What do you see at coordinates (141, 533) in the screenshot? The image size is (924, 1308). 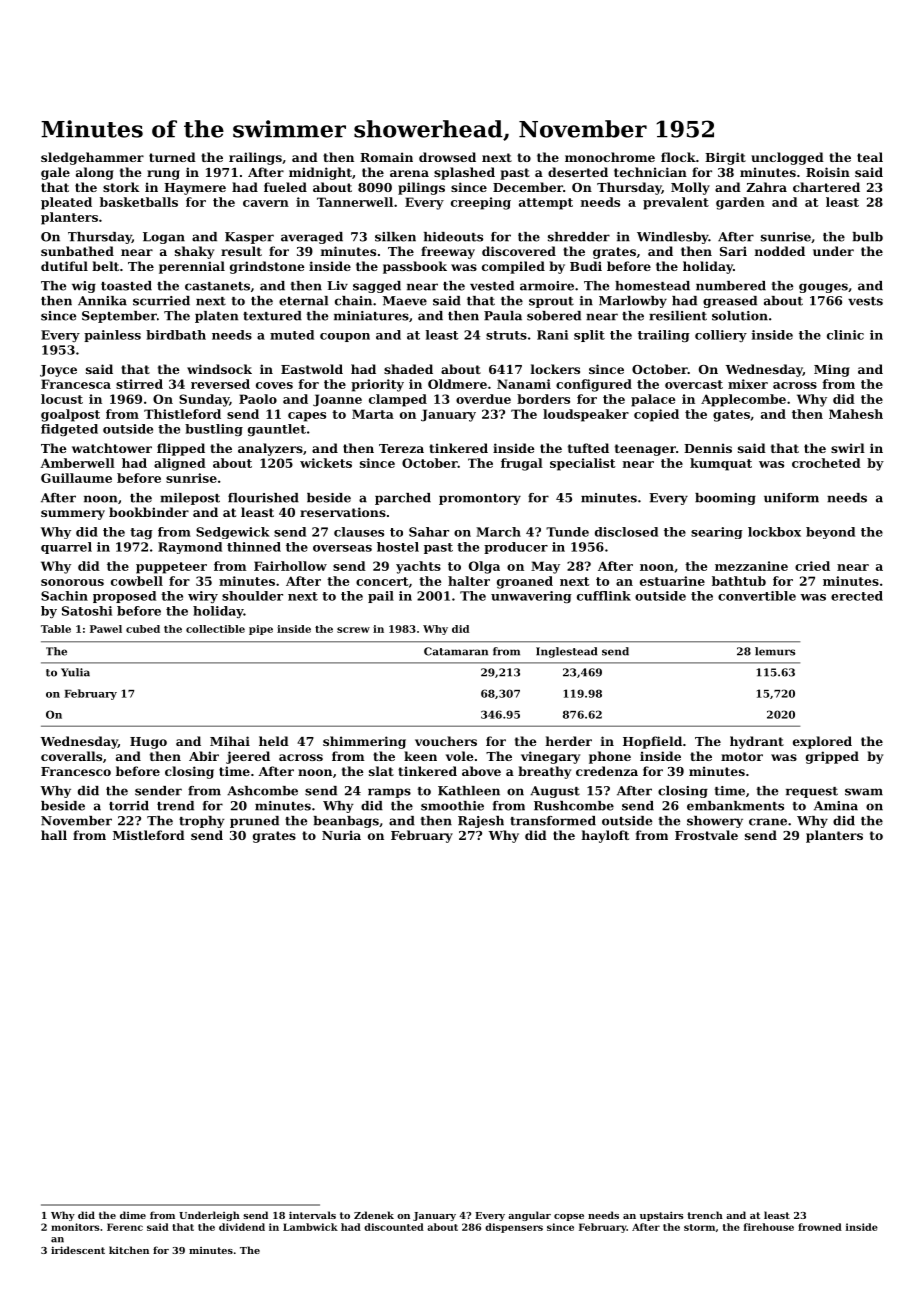 I see `tag` at bounding box center [141, 533].
